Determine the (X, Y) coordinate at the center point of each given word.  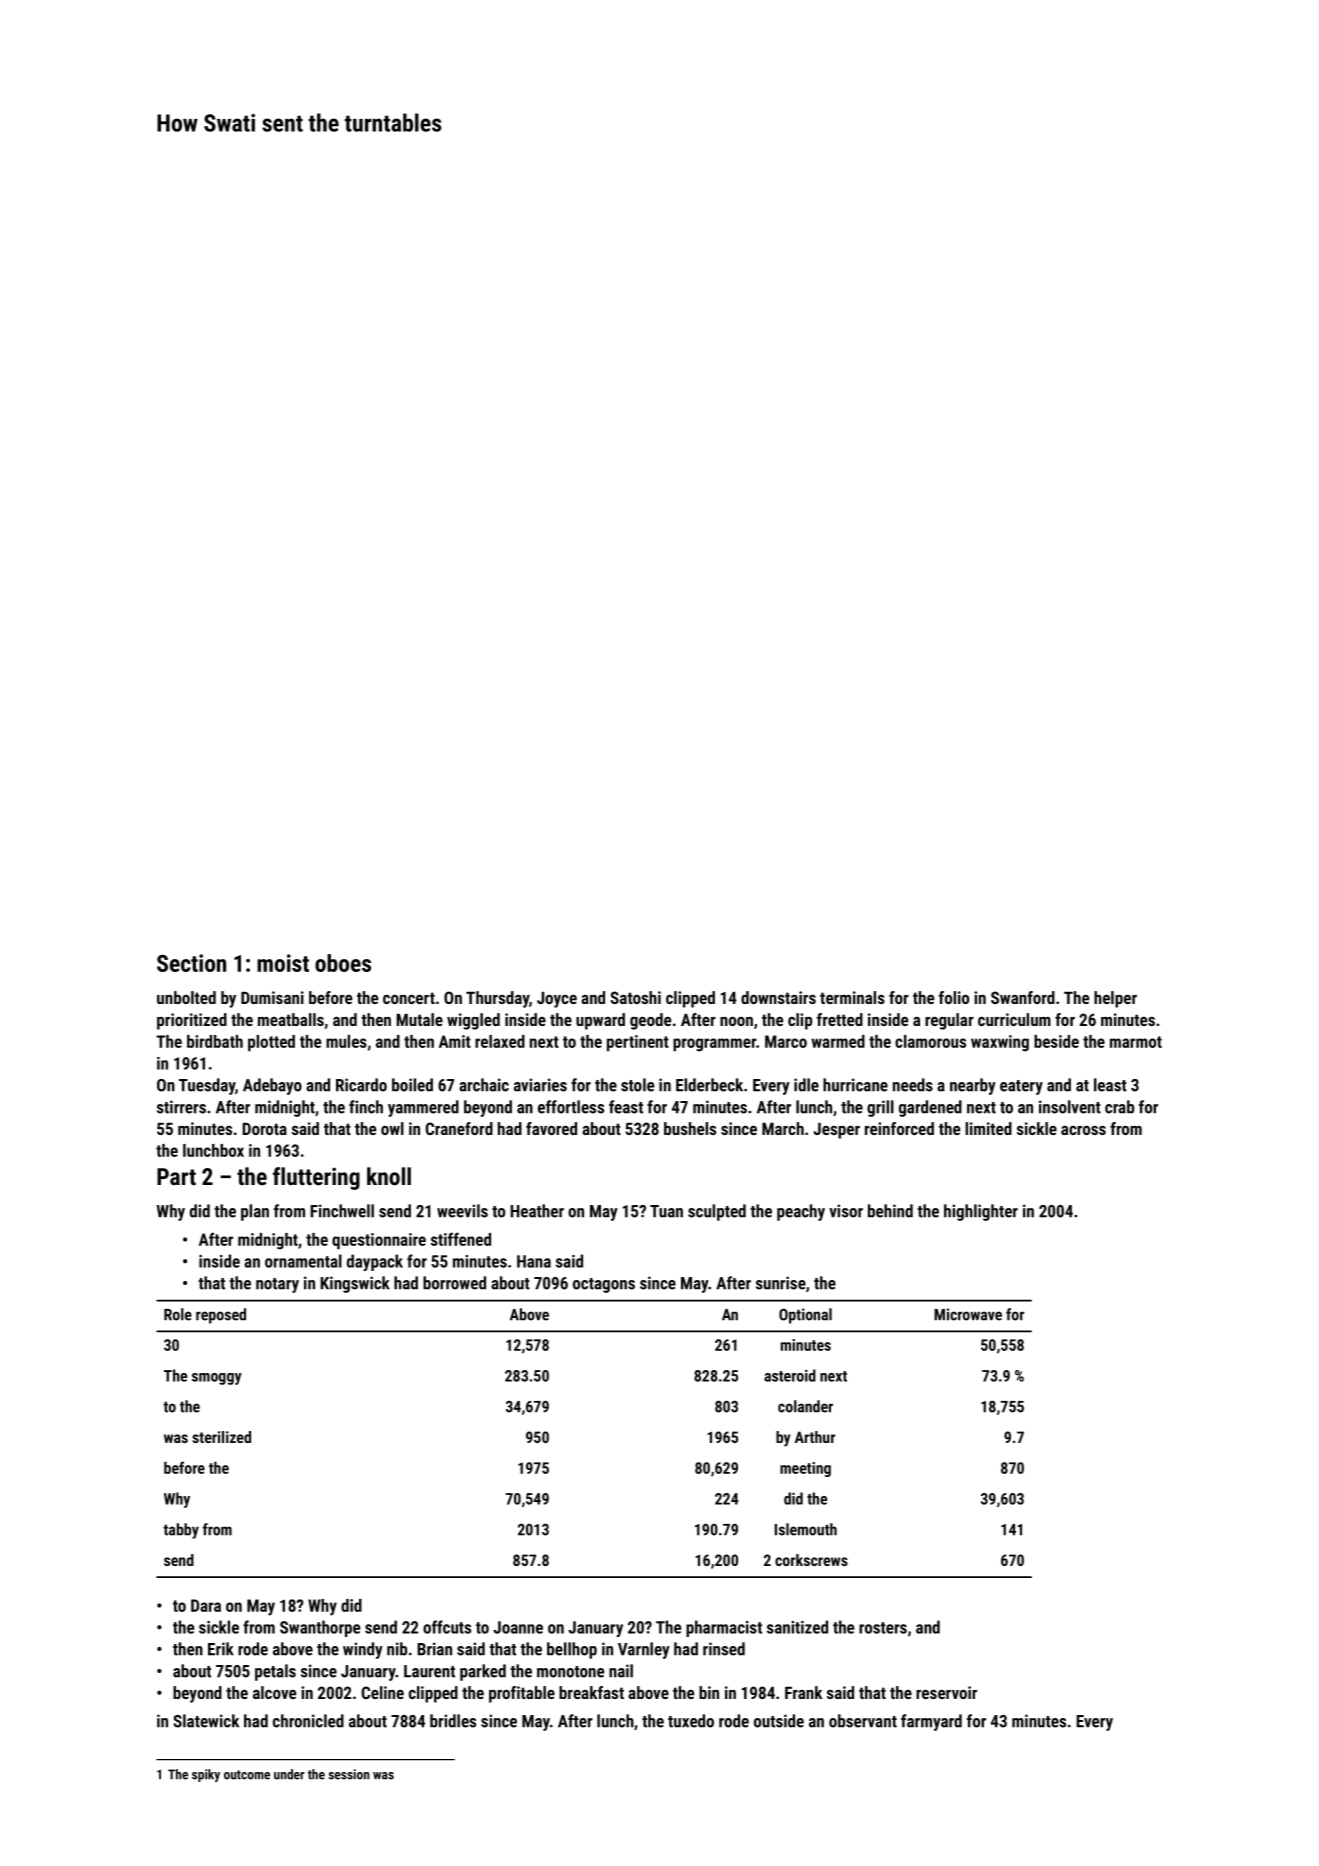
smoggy (217, 1379)
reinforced (899, 1128)
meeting (805, 1469)
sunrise (781, 1283)
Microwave (968, 1314)
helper (1115, 999)
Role (178, 1314)
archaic (484, 1085)
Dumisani (272, 997)
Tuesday (207, 1086)
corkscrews (811, 1560)
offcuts (447, 1627)
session (349, 1774)
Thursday (497, 999)
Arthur (815, 1437)
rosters (883, 1628)
